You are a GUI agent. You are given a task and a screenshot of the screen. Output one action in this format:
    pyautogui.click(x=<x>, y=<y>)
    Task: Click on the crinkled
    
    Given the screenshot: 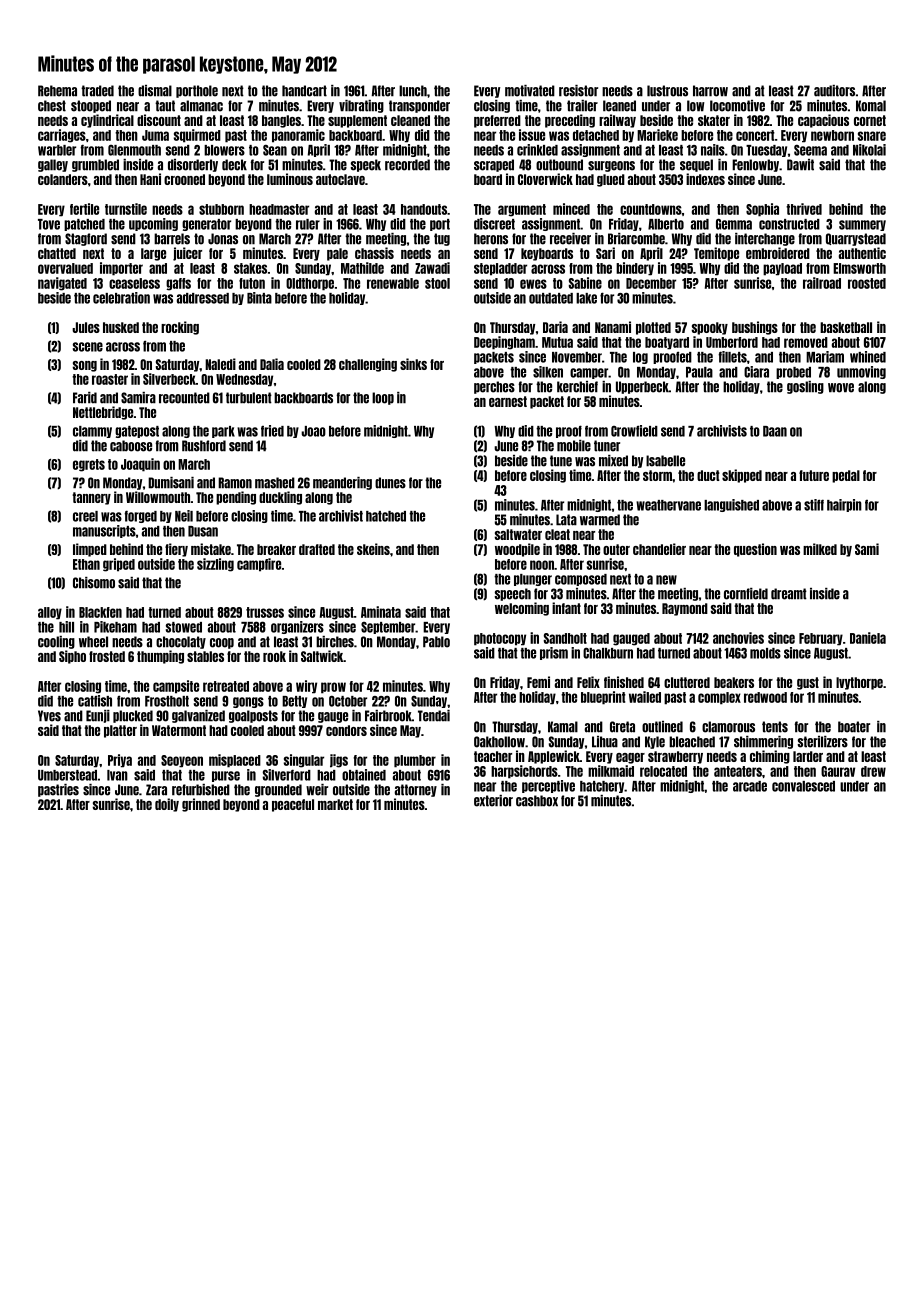 What is the action you would take?
    pyautogui.click(x=537, y=150)
